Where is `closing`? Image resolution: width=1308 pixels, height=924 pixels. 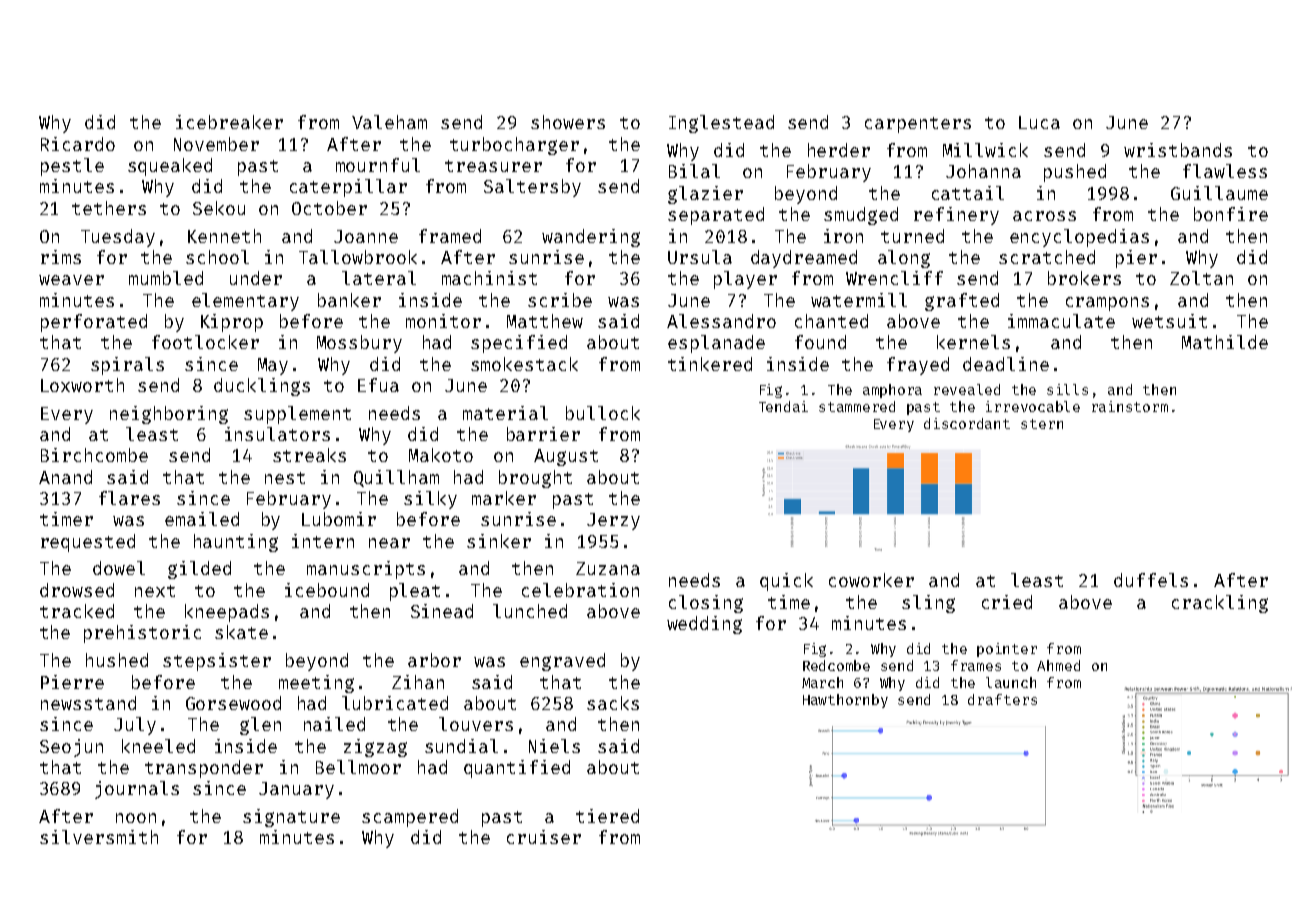
closing is located at coordinates (706, 604).
